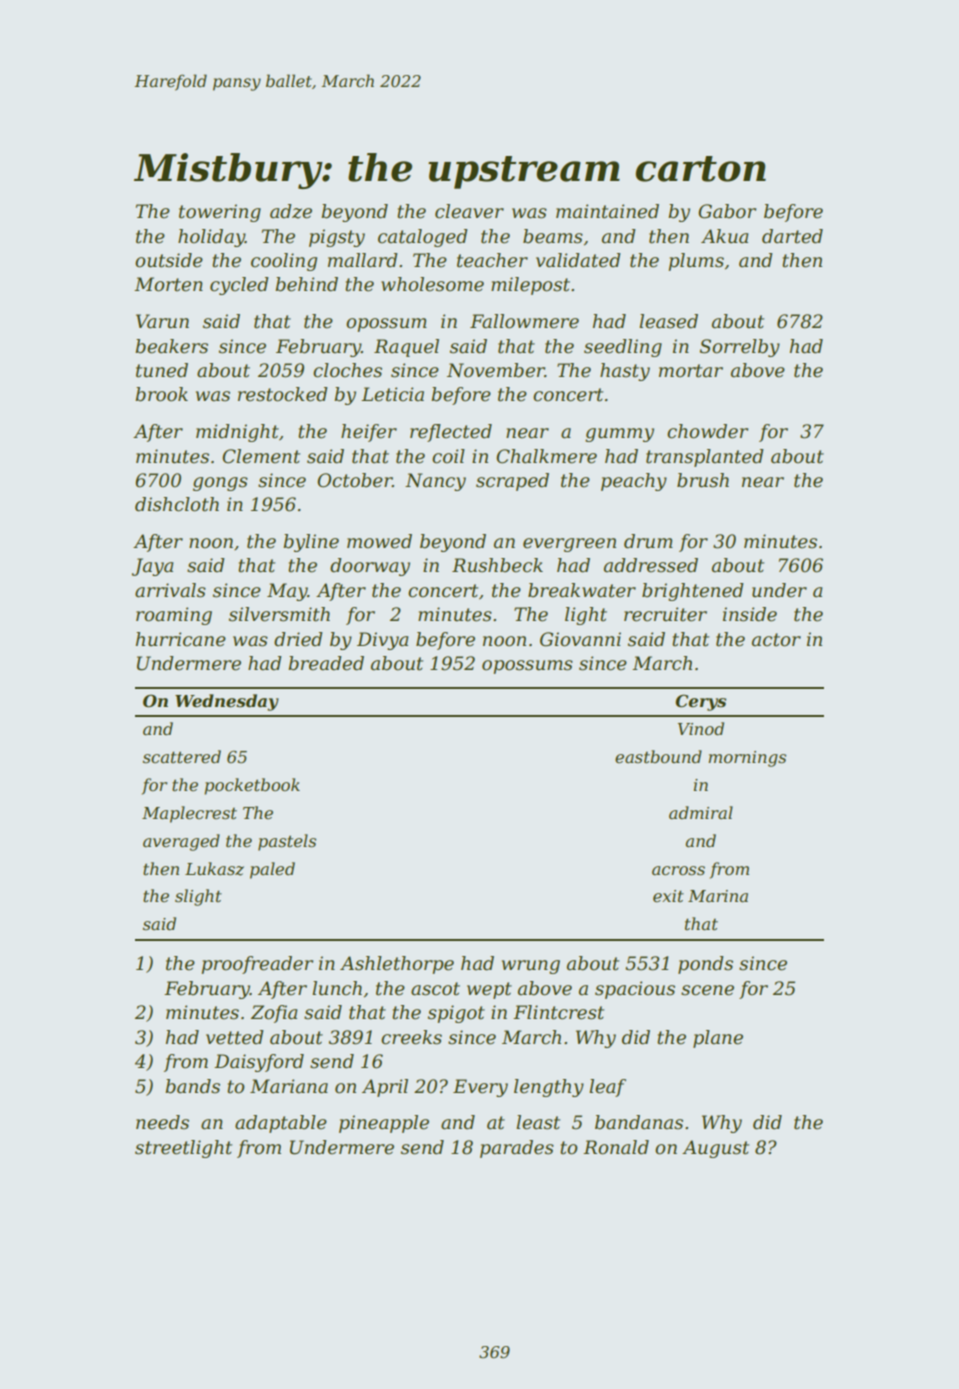 This screenshot has height=1389, width=959. Describe the element at coordinates (363, 260) in the screenshot. I see `mallard` at that location.
